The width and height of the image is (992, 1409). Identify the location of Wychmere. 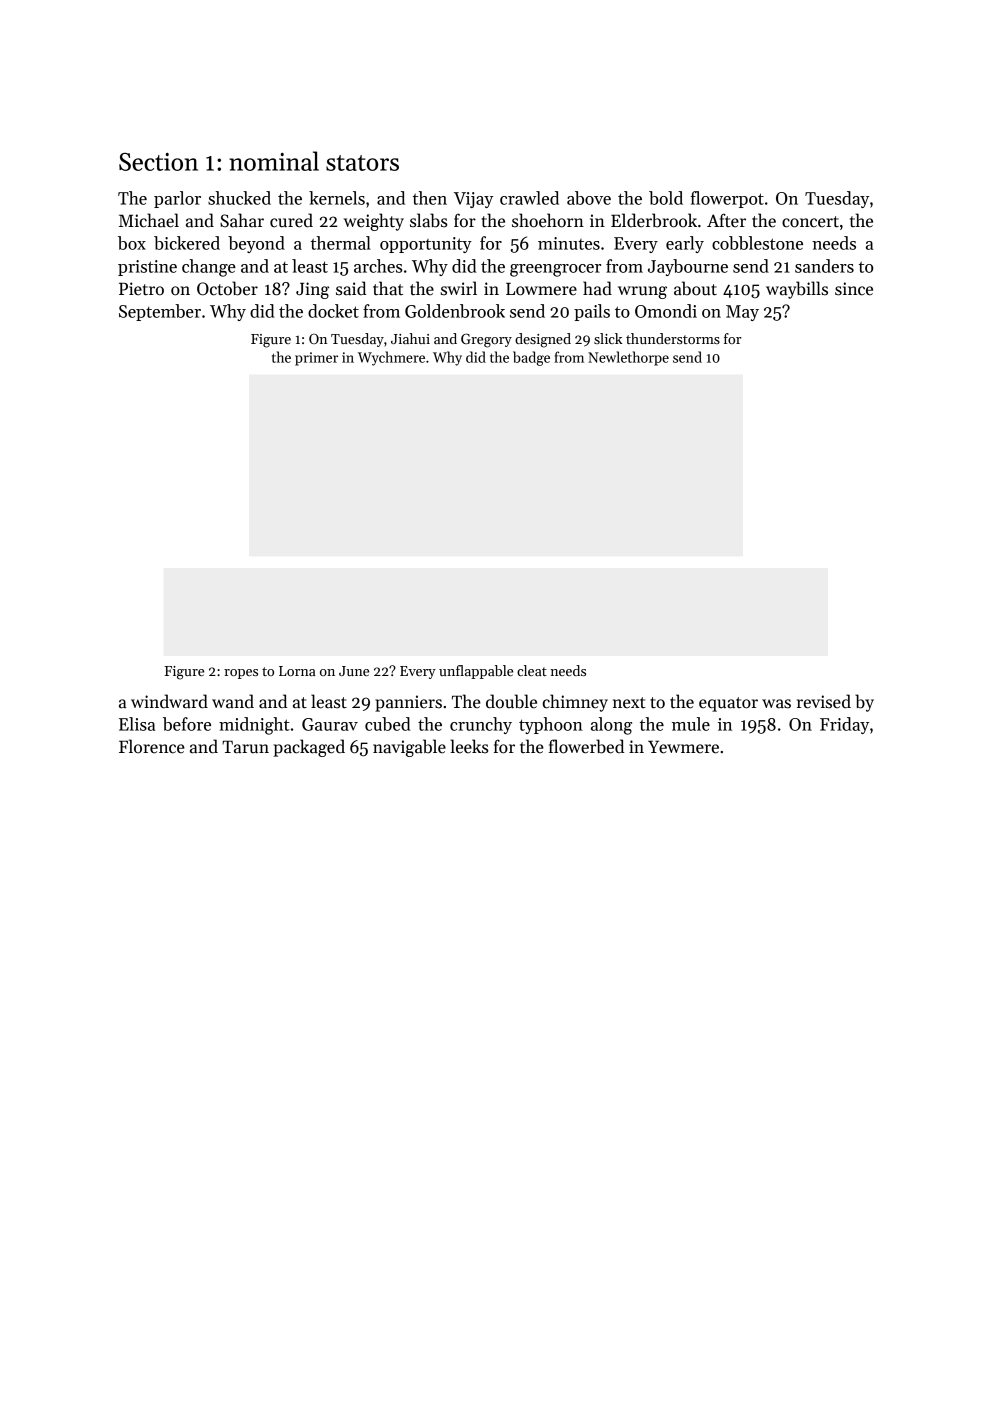
(391, 358).
